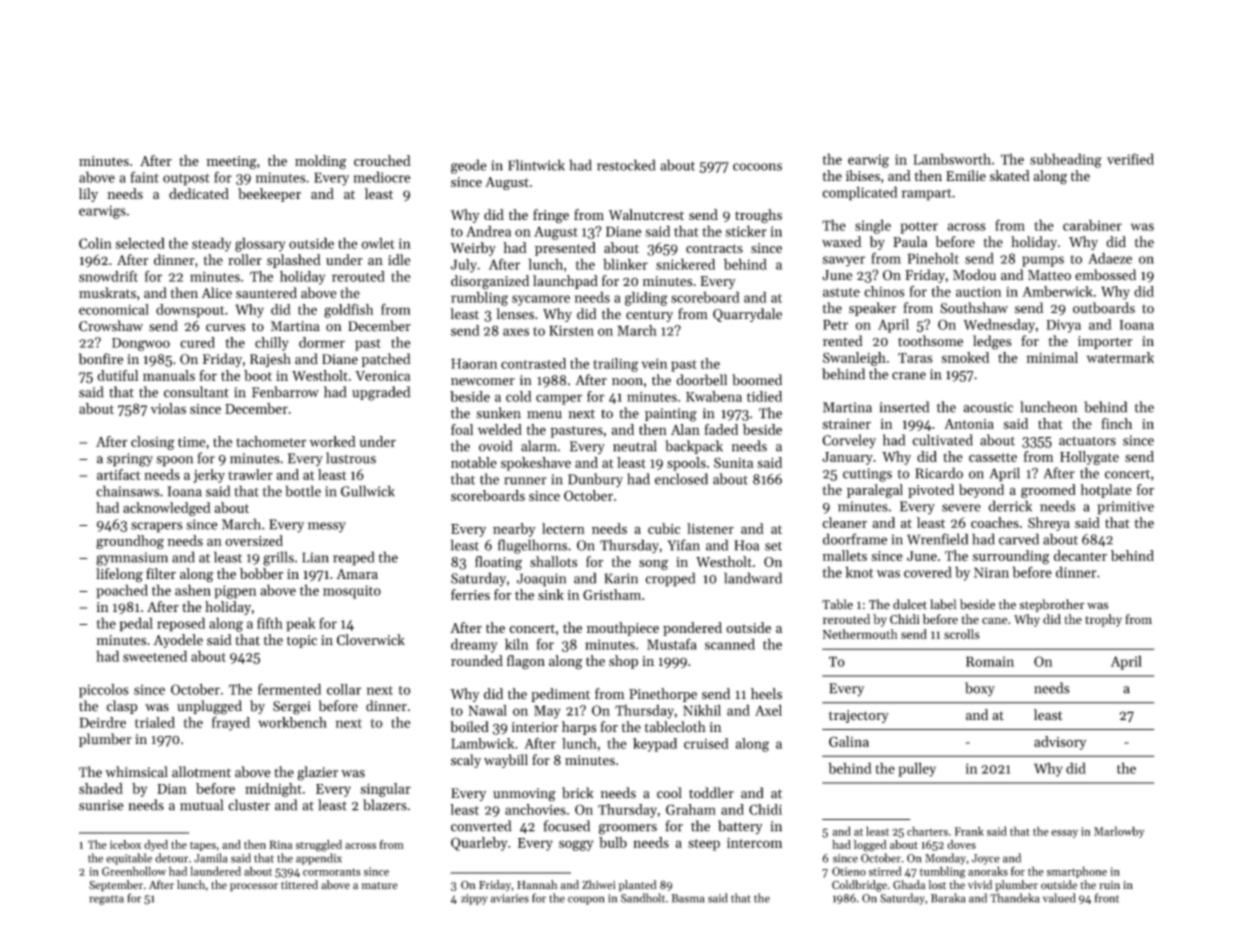 This screenshot has width=1233, height=952. What do you see at coordinates (260, 244) in the screenshot?
I see `glossary` at bounding box center [260, 244].
